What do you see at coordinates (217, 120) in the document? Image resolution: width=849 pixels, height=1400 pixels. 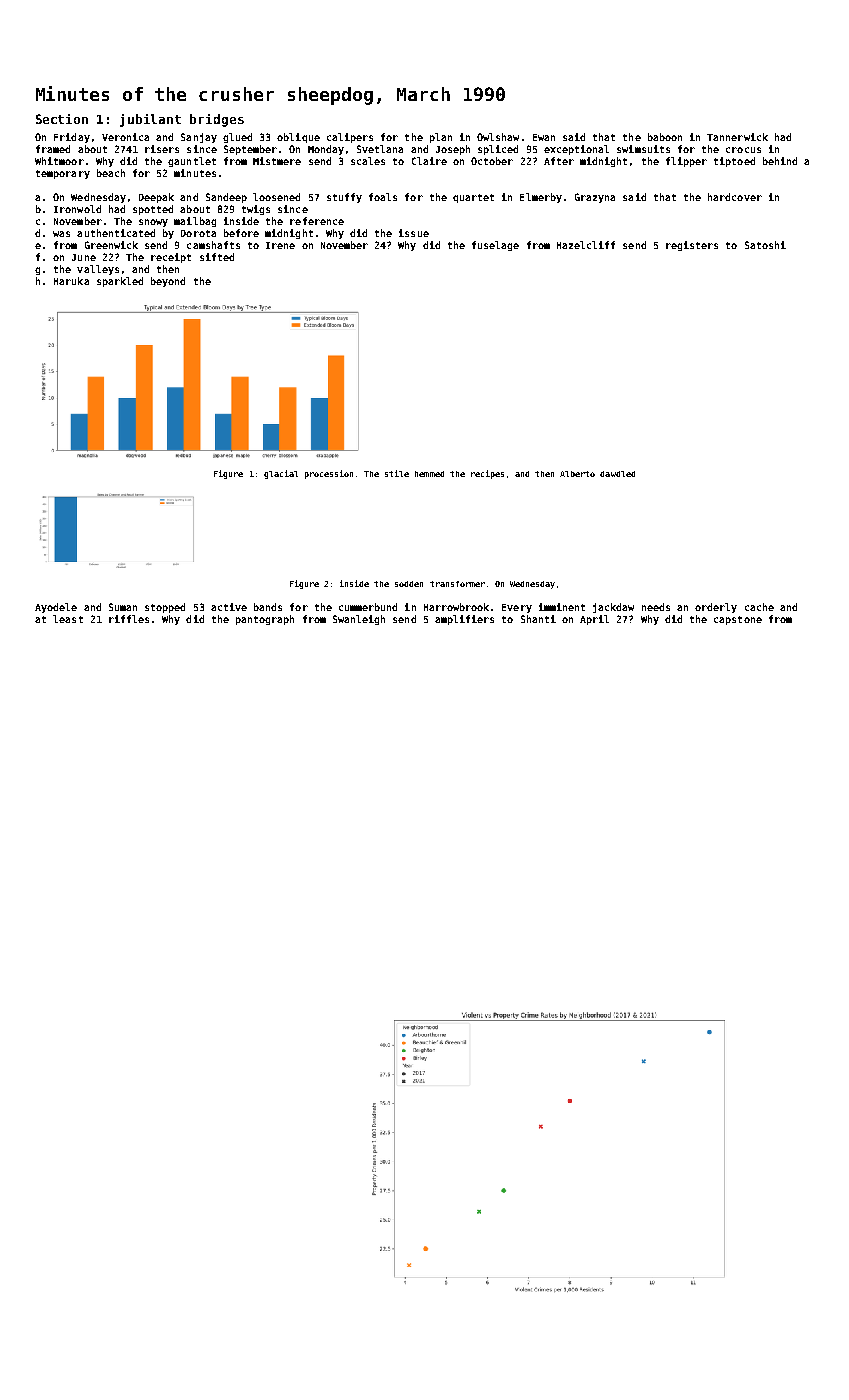 I see `bridges` at bounding box center [217, 120].
